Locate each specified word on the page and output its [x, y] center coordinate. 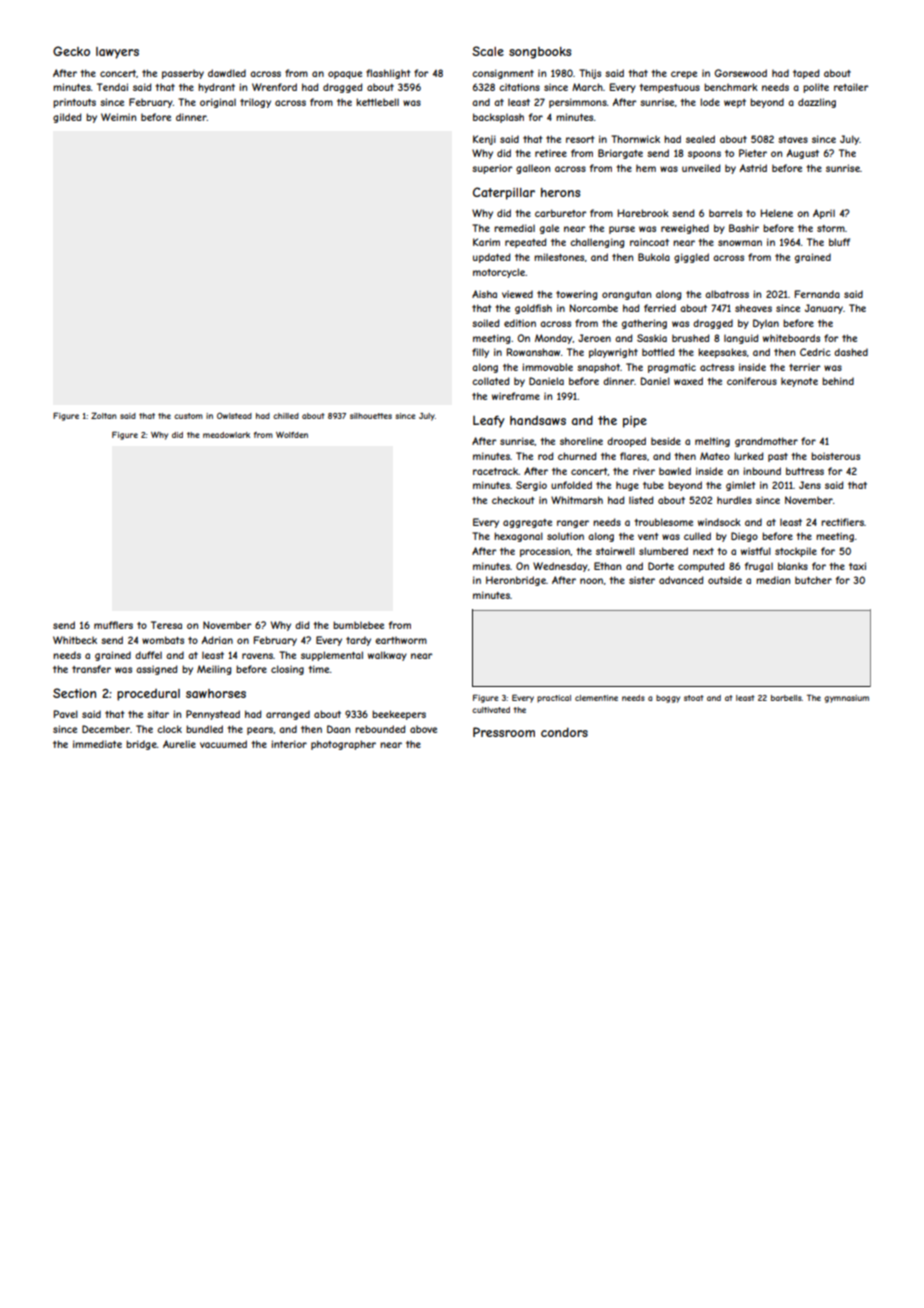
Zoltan [104, 415]
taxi [857, 566]
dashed [851, 352]
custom [188, 416]
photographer [343, 745]
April [824, 214]
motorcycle [499, 273]
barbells [786, 698]
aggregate [527, 523]
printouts [74, 103]
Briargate [620, 154]
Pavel [66, 714]
